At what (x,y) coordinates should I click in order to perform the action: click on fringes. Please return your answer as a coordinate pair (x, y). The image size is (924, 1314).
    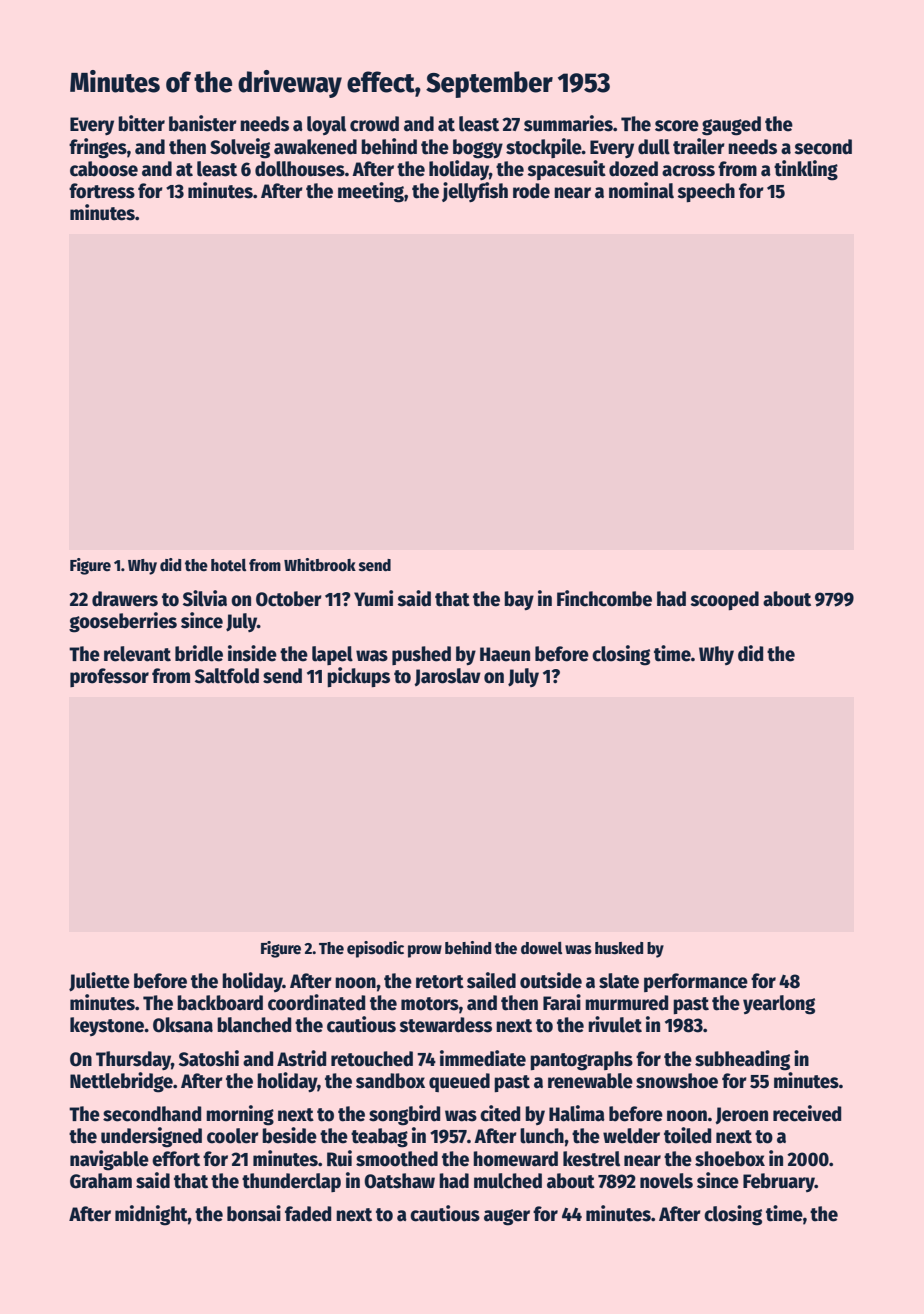
    Looking at the image, I should click on (98, 148).
